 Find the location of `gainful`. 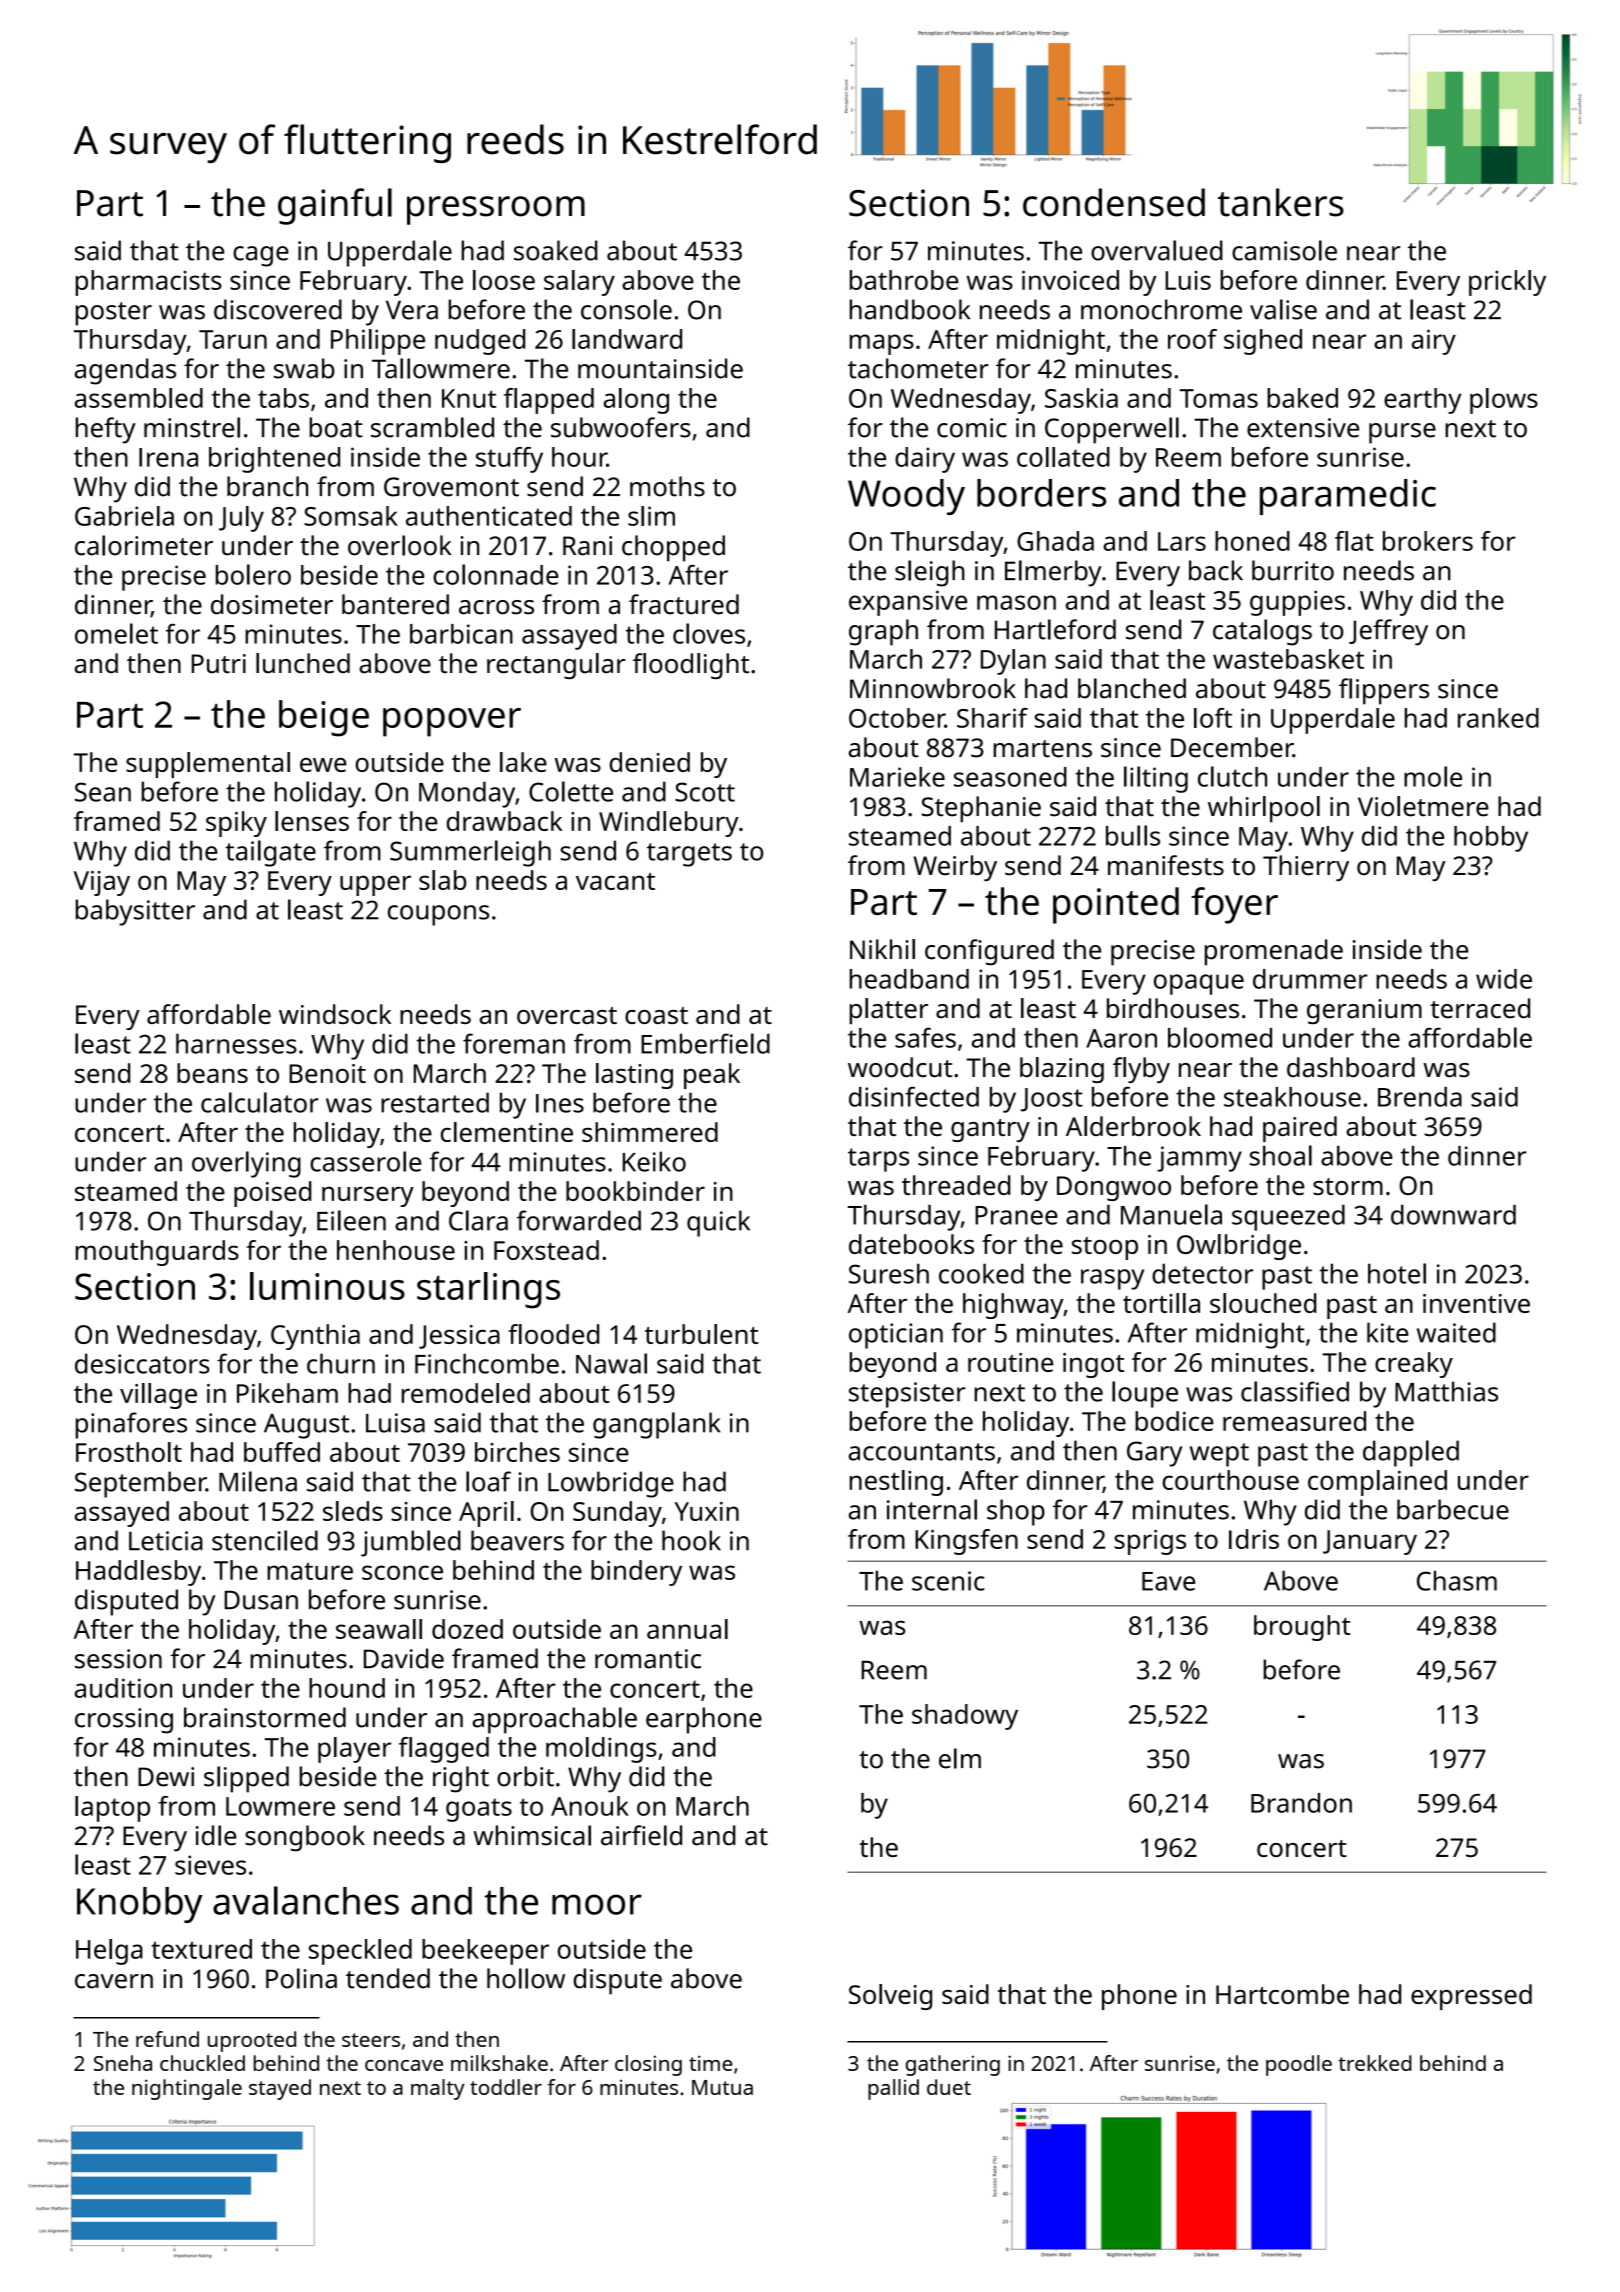

gainful is located at coordinates (335, 206).
